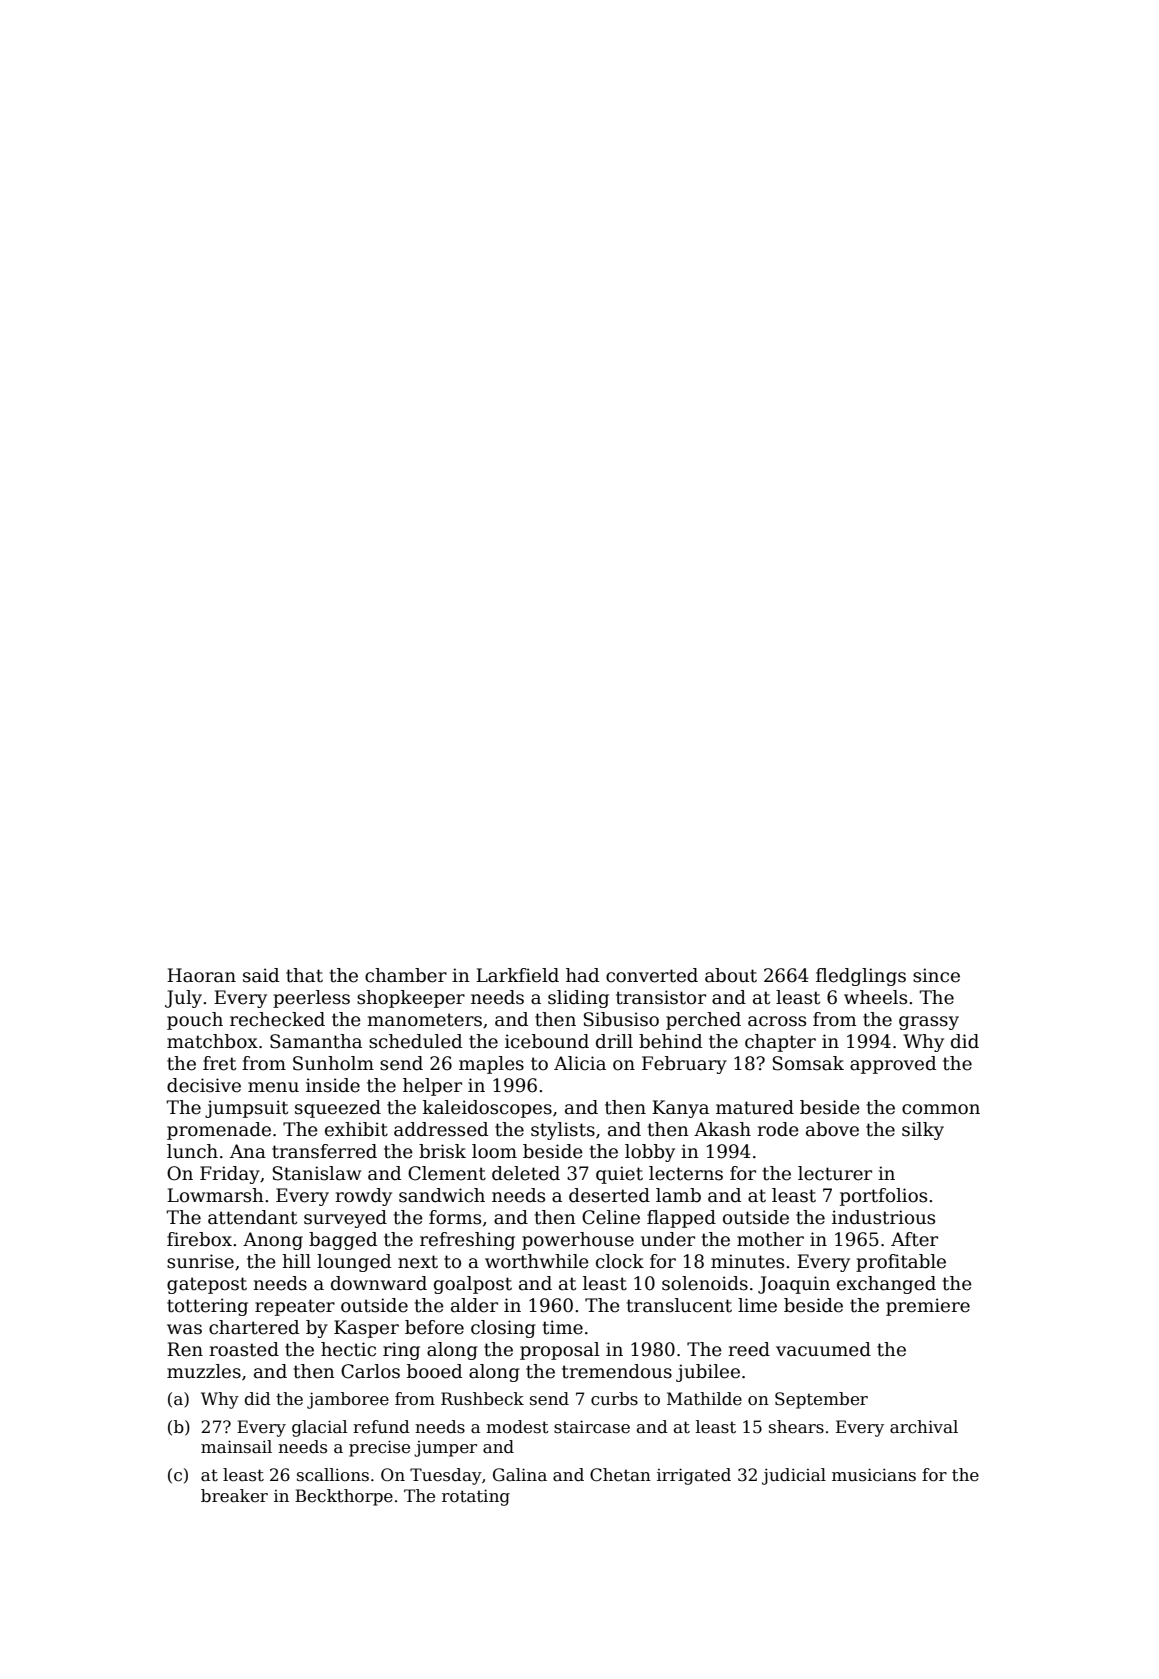 This document has width=1159, height=1679. I want to click on was, so click(184, 1329).
